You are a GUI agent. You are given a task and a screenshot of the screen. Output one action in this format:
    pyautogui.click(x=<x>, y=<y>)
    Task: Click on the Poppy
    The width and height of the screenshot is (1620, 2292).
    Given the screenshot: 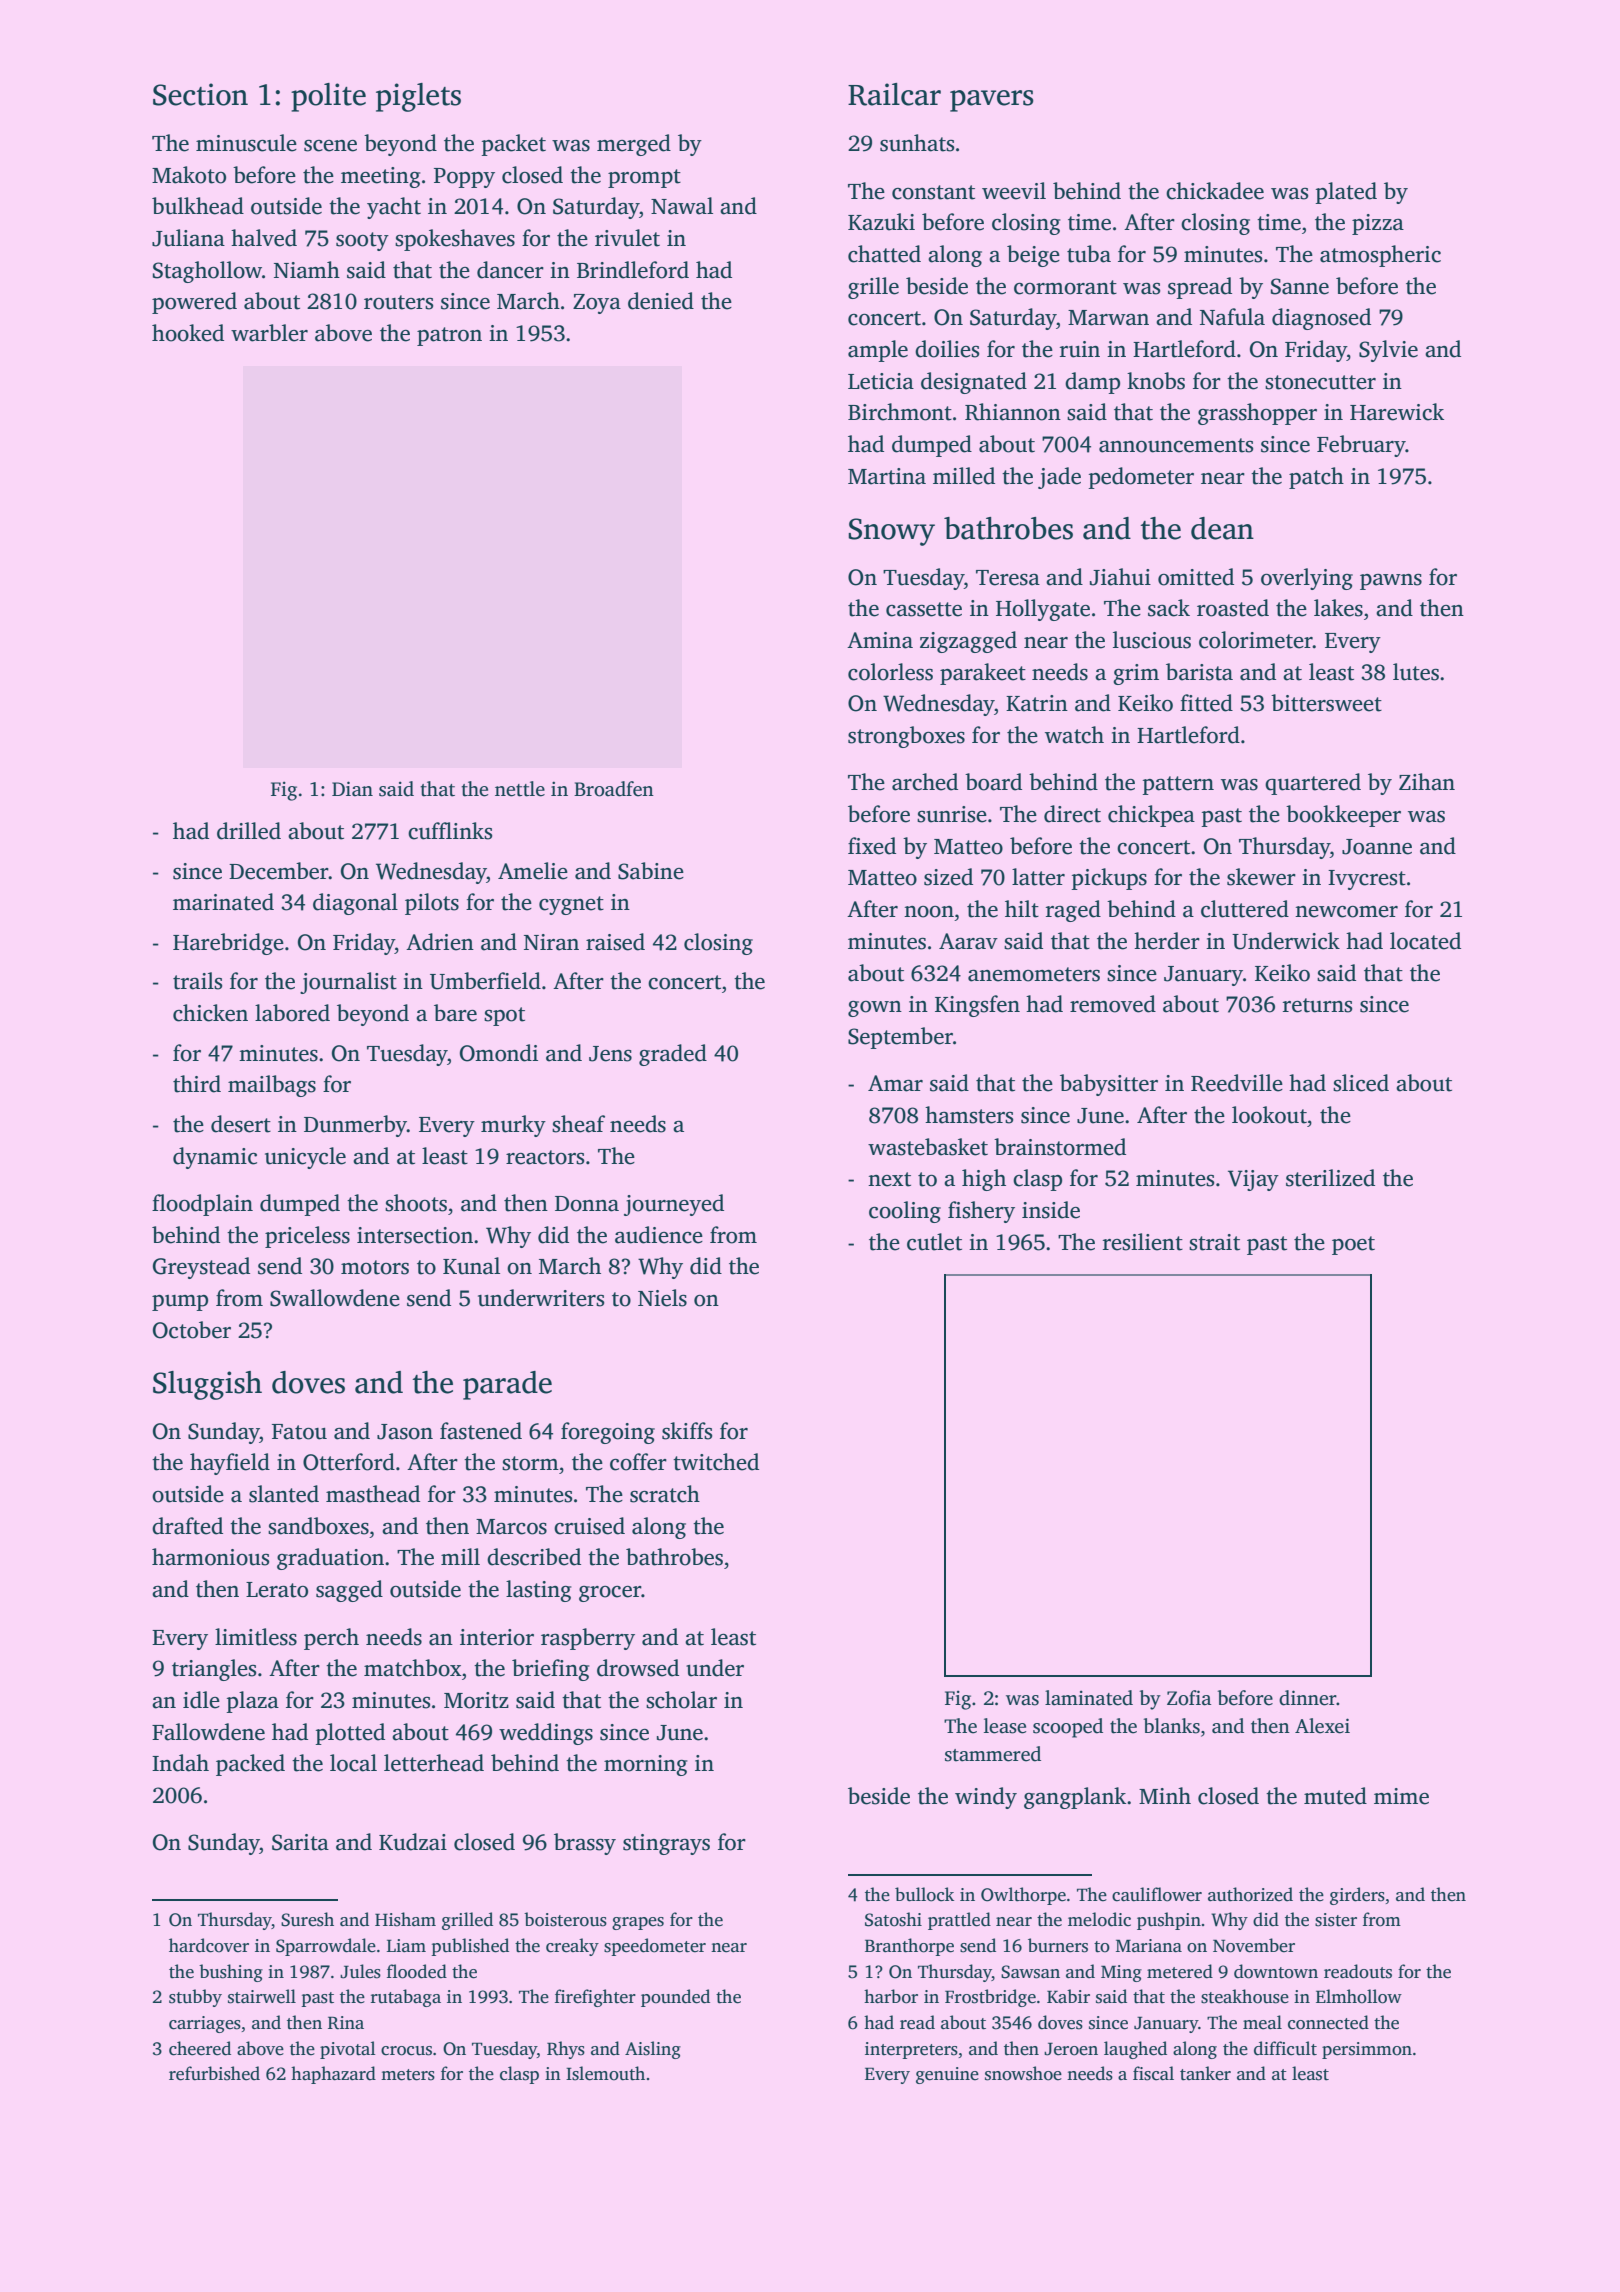 What is the action you would take?
    pyautogui.click(x=464, y=178)
